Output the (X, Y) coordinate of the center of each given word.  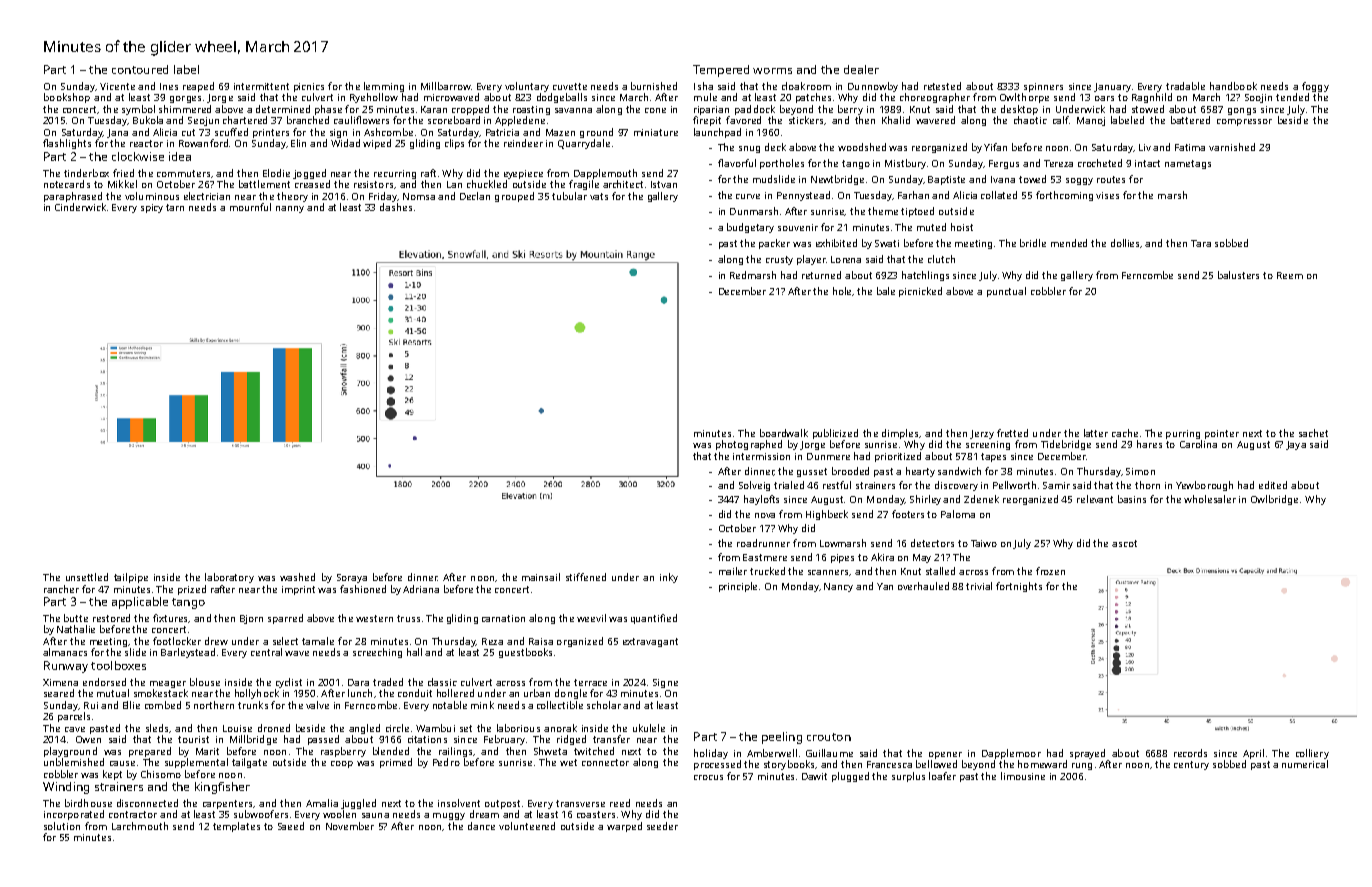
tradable (1185, 86)
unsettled (87, 577)
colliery (1312, 754)
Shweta (550, 751)
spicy (152, 208)
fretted (1012, 433)
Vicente (117, 86)
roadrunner (763, 543)
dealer (861, 69)
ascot (1124, 543)
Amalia (322, 803)
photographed (749, 445)
